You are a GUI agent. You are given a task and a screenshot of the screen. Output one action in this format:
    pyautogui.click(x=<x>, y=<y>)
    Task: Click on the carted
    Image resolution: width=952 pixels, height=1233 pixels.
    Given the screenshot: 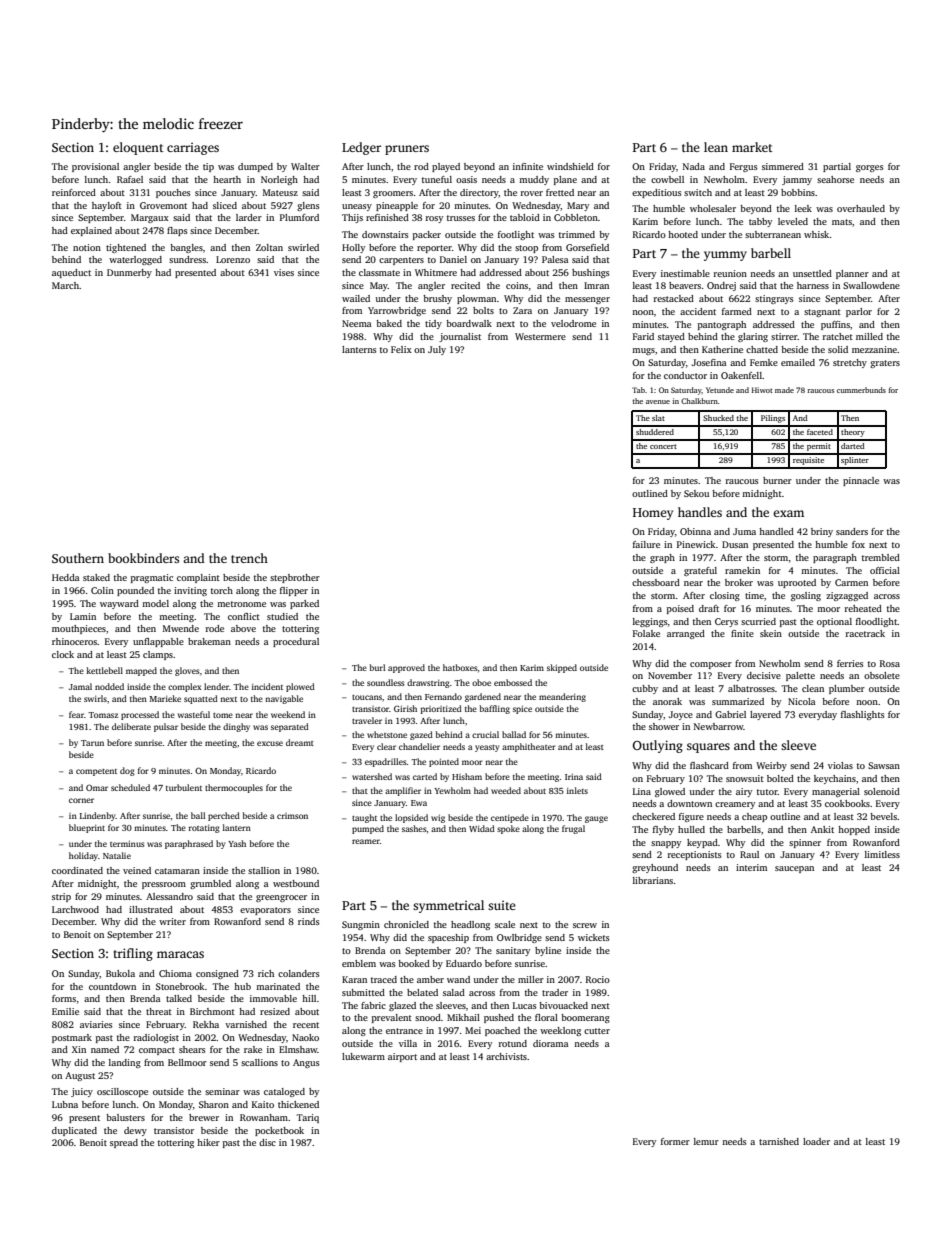 What is the action you would take?
    pyautogui.click(x=425, y=776)
